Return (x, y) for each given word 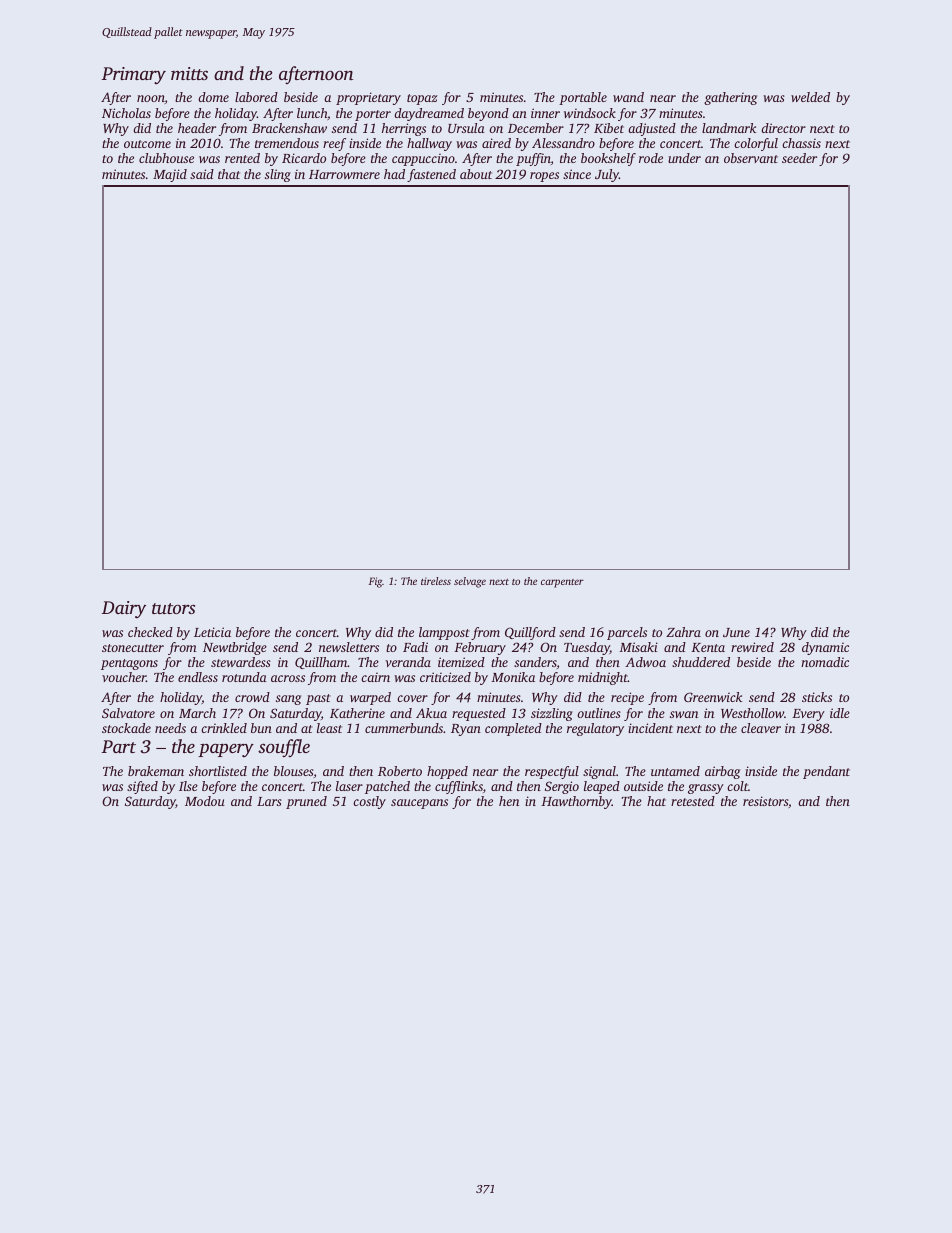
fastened (431, 175)
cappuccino (423, 159)
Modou (205, 801)
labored (256, 97)
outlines (599, 713)
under (684, 158)
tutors (173, 608)
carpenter (562, 583)
